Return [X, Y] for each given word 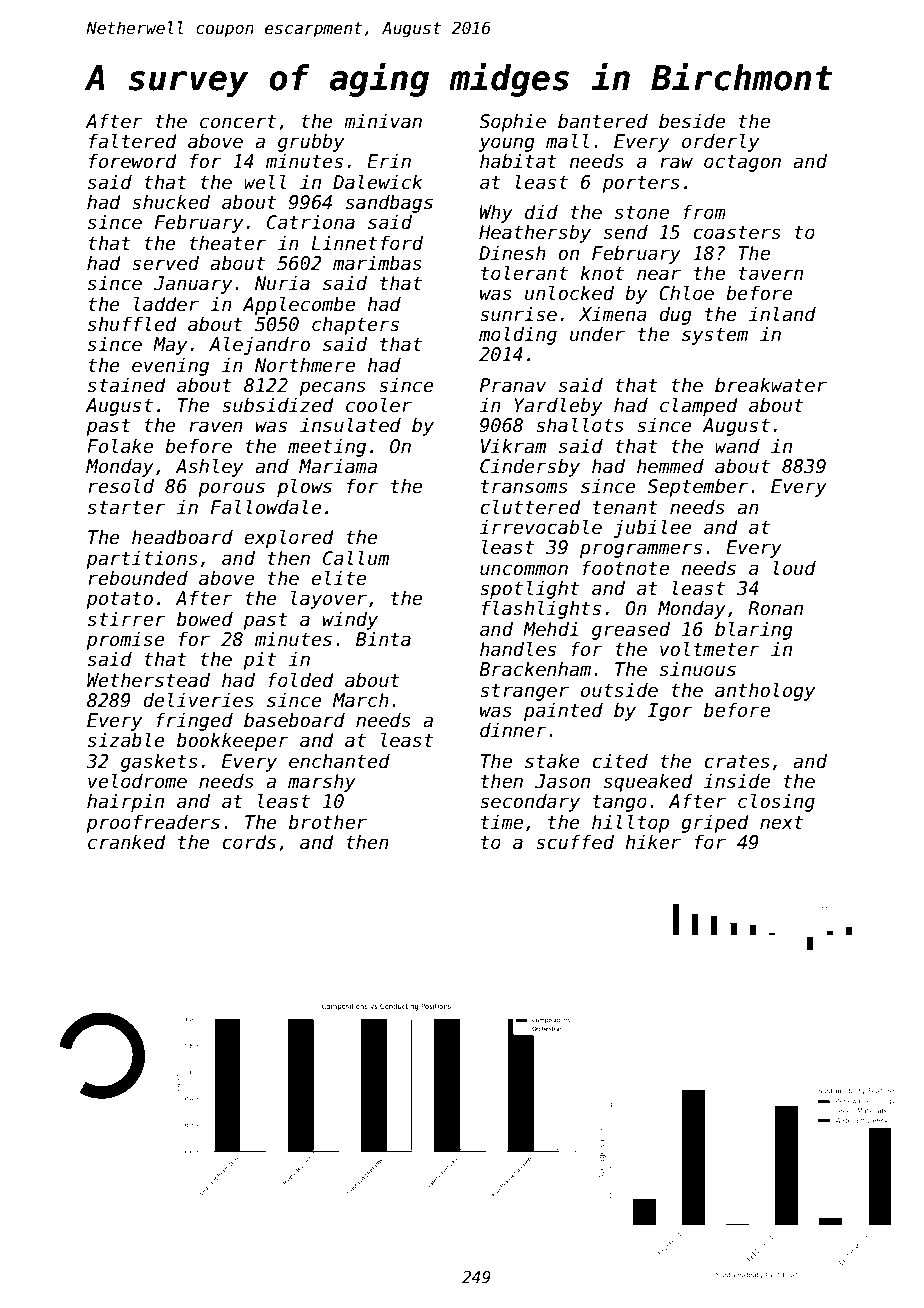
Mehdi [550, 629]
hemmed [670, 466]
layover [329, 599]
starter [126, 508]
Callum [356, 558]
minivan [383, 121]
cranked [127, 842]
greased [631, 630]
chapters [355, 325]
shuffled [132, 324]
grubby [311, 142]
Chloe [686, 293]
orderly [720, 142]
